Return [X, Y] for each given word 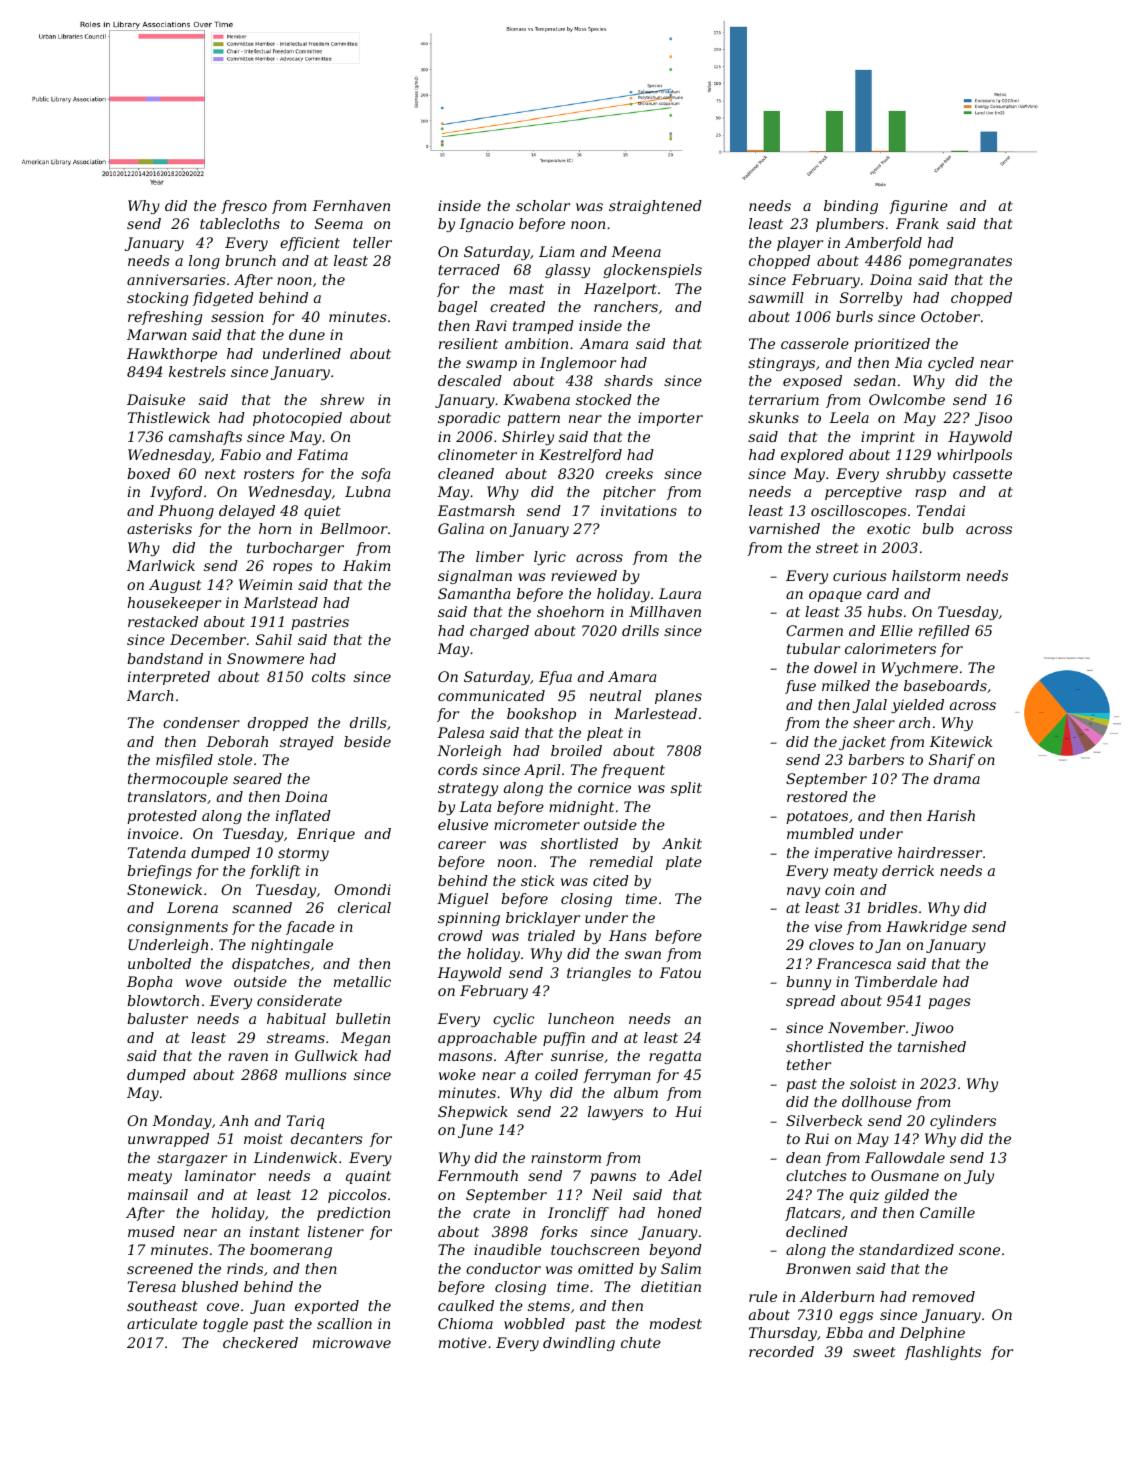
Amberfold [883, 244]
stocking [157, 299]
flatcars [813, 1214]
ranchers [626, 306]
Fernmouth [477, 1175]
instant [275, 1231]
